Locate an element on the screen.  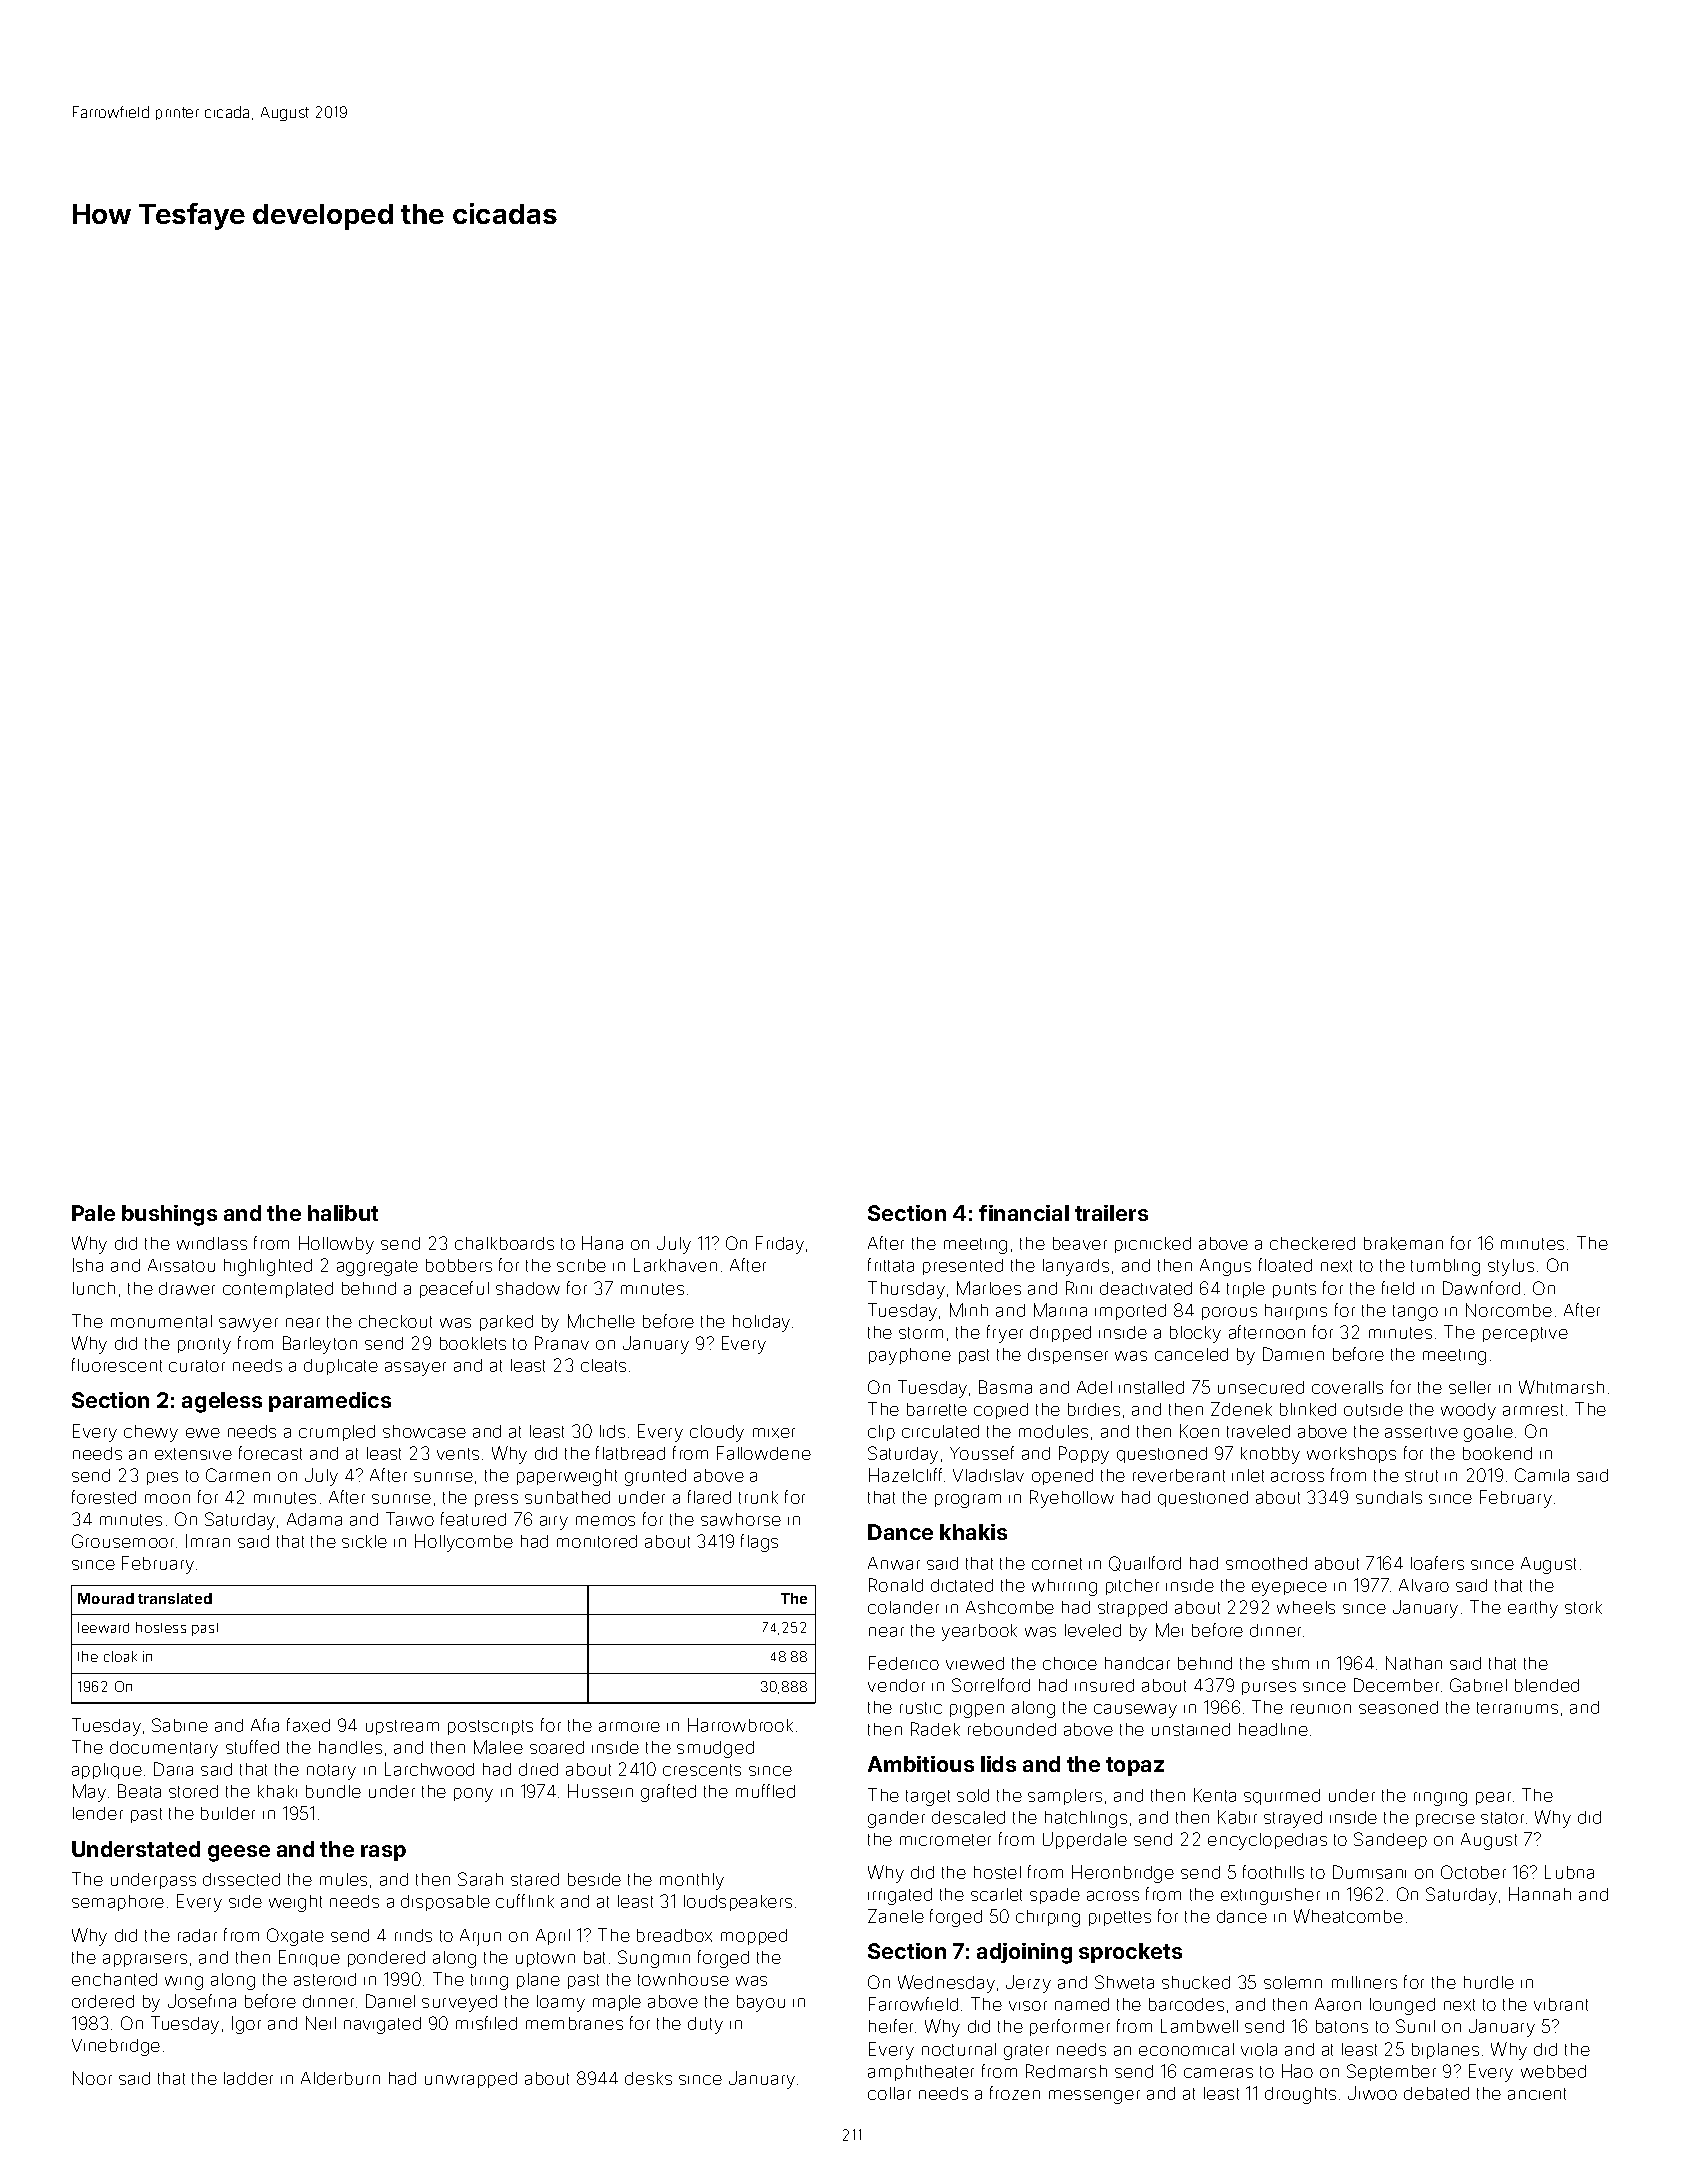
reverberant is located at coordinates (1179, 1475).
